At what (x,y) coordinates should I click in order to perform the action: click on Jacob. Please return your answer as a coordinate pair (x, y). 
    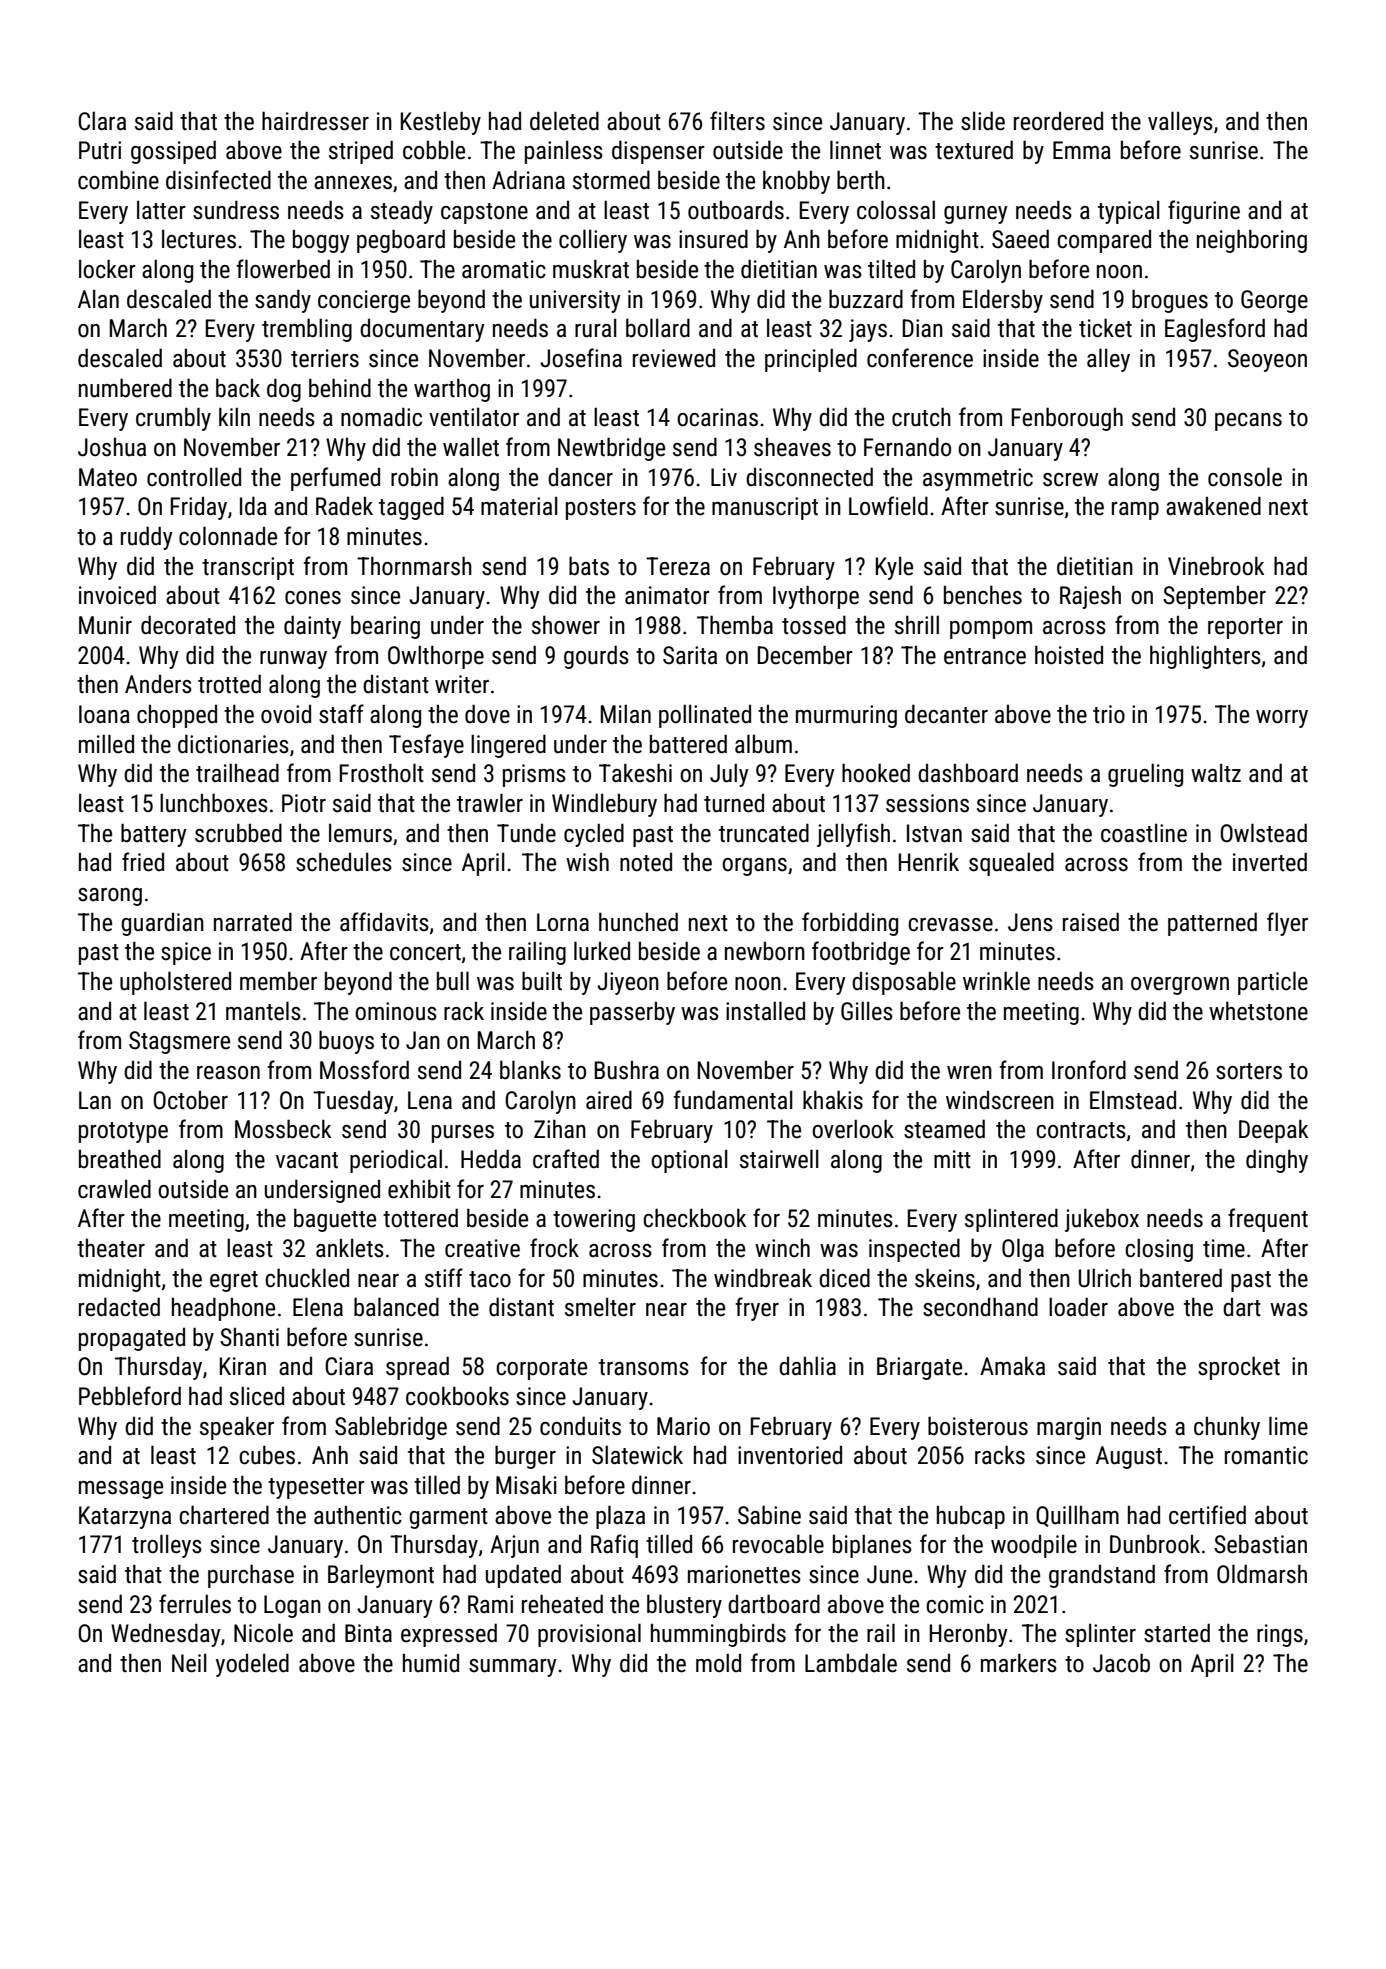
    Looking at the image, I should click on (1121, 1663).
